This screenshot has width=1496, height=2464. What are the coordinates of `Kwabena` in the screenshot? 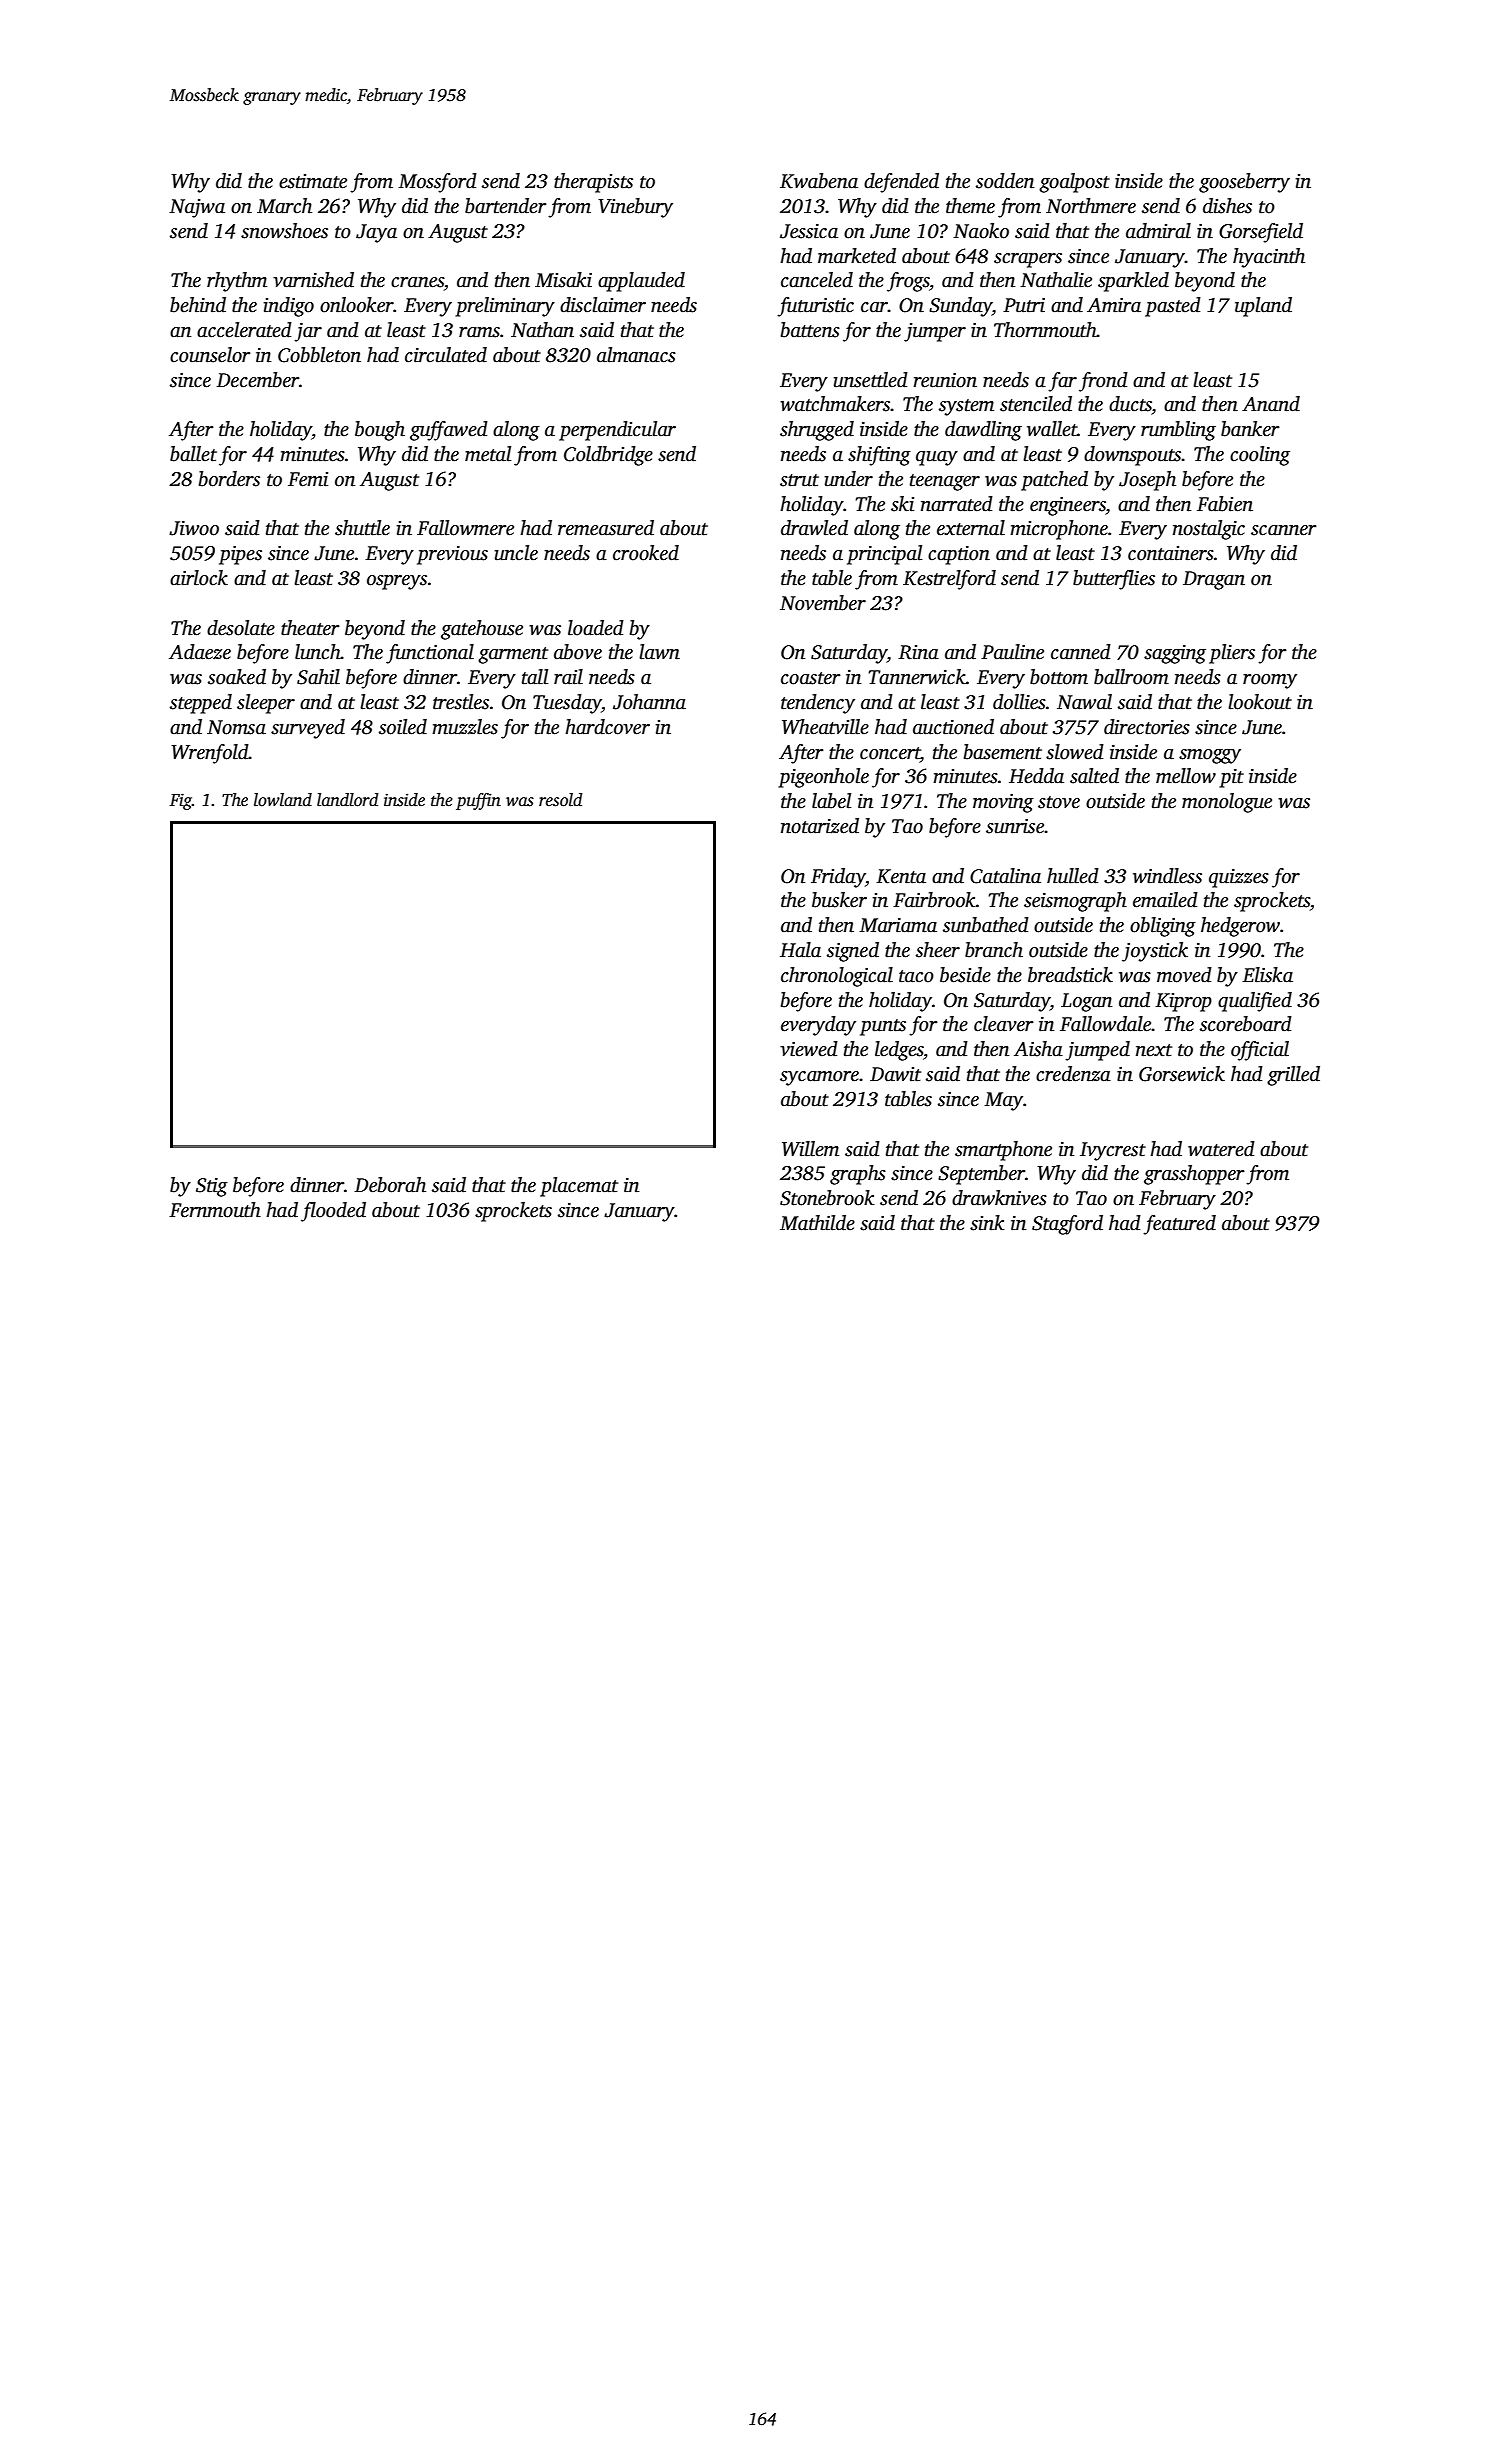 It's located at (819, 181).
